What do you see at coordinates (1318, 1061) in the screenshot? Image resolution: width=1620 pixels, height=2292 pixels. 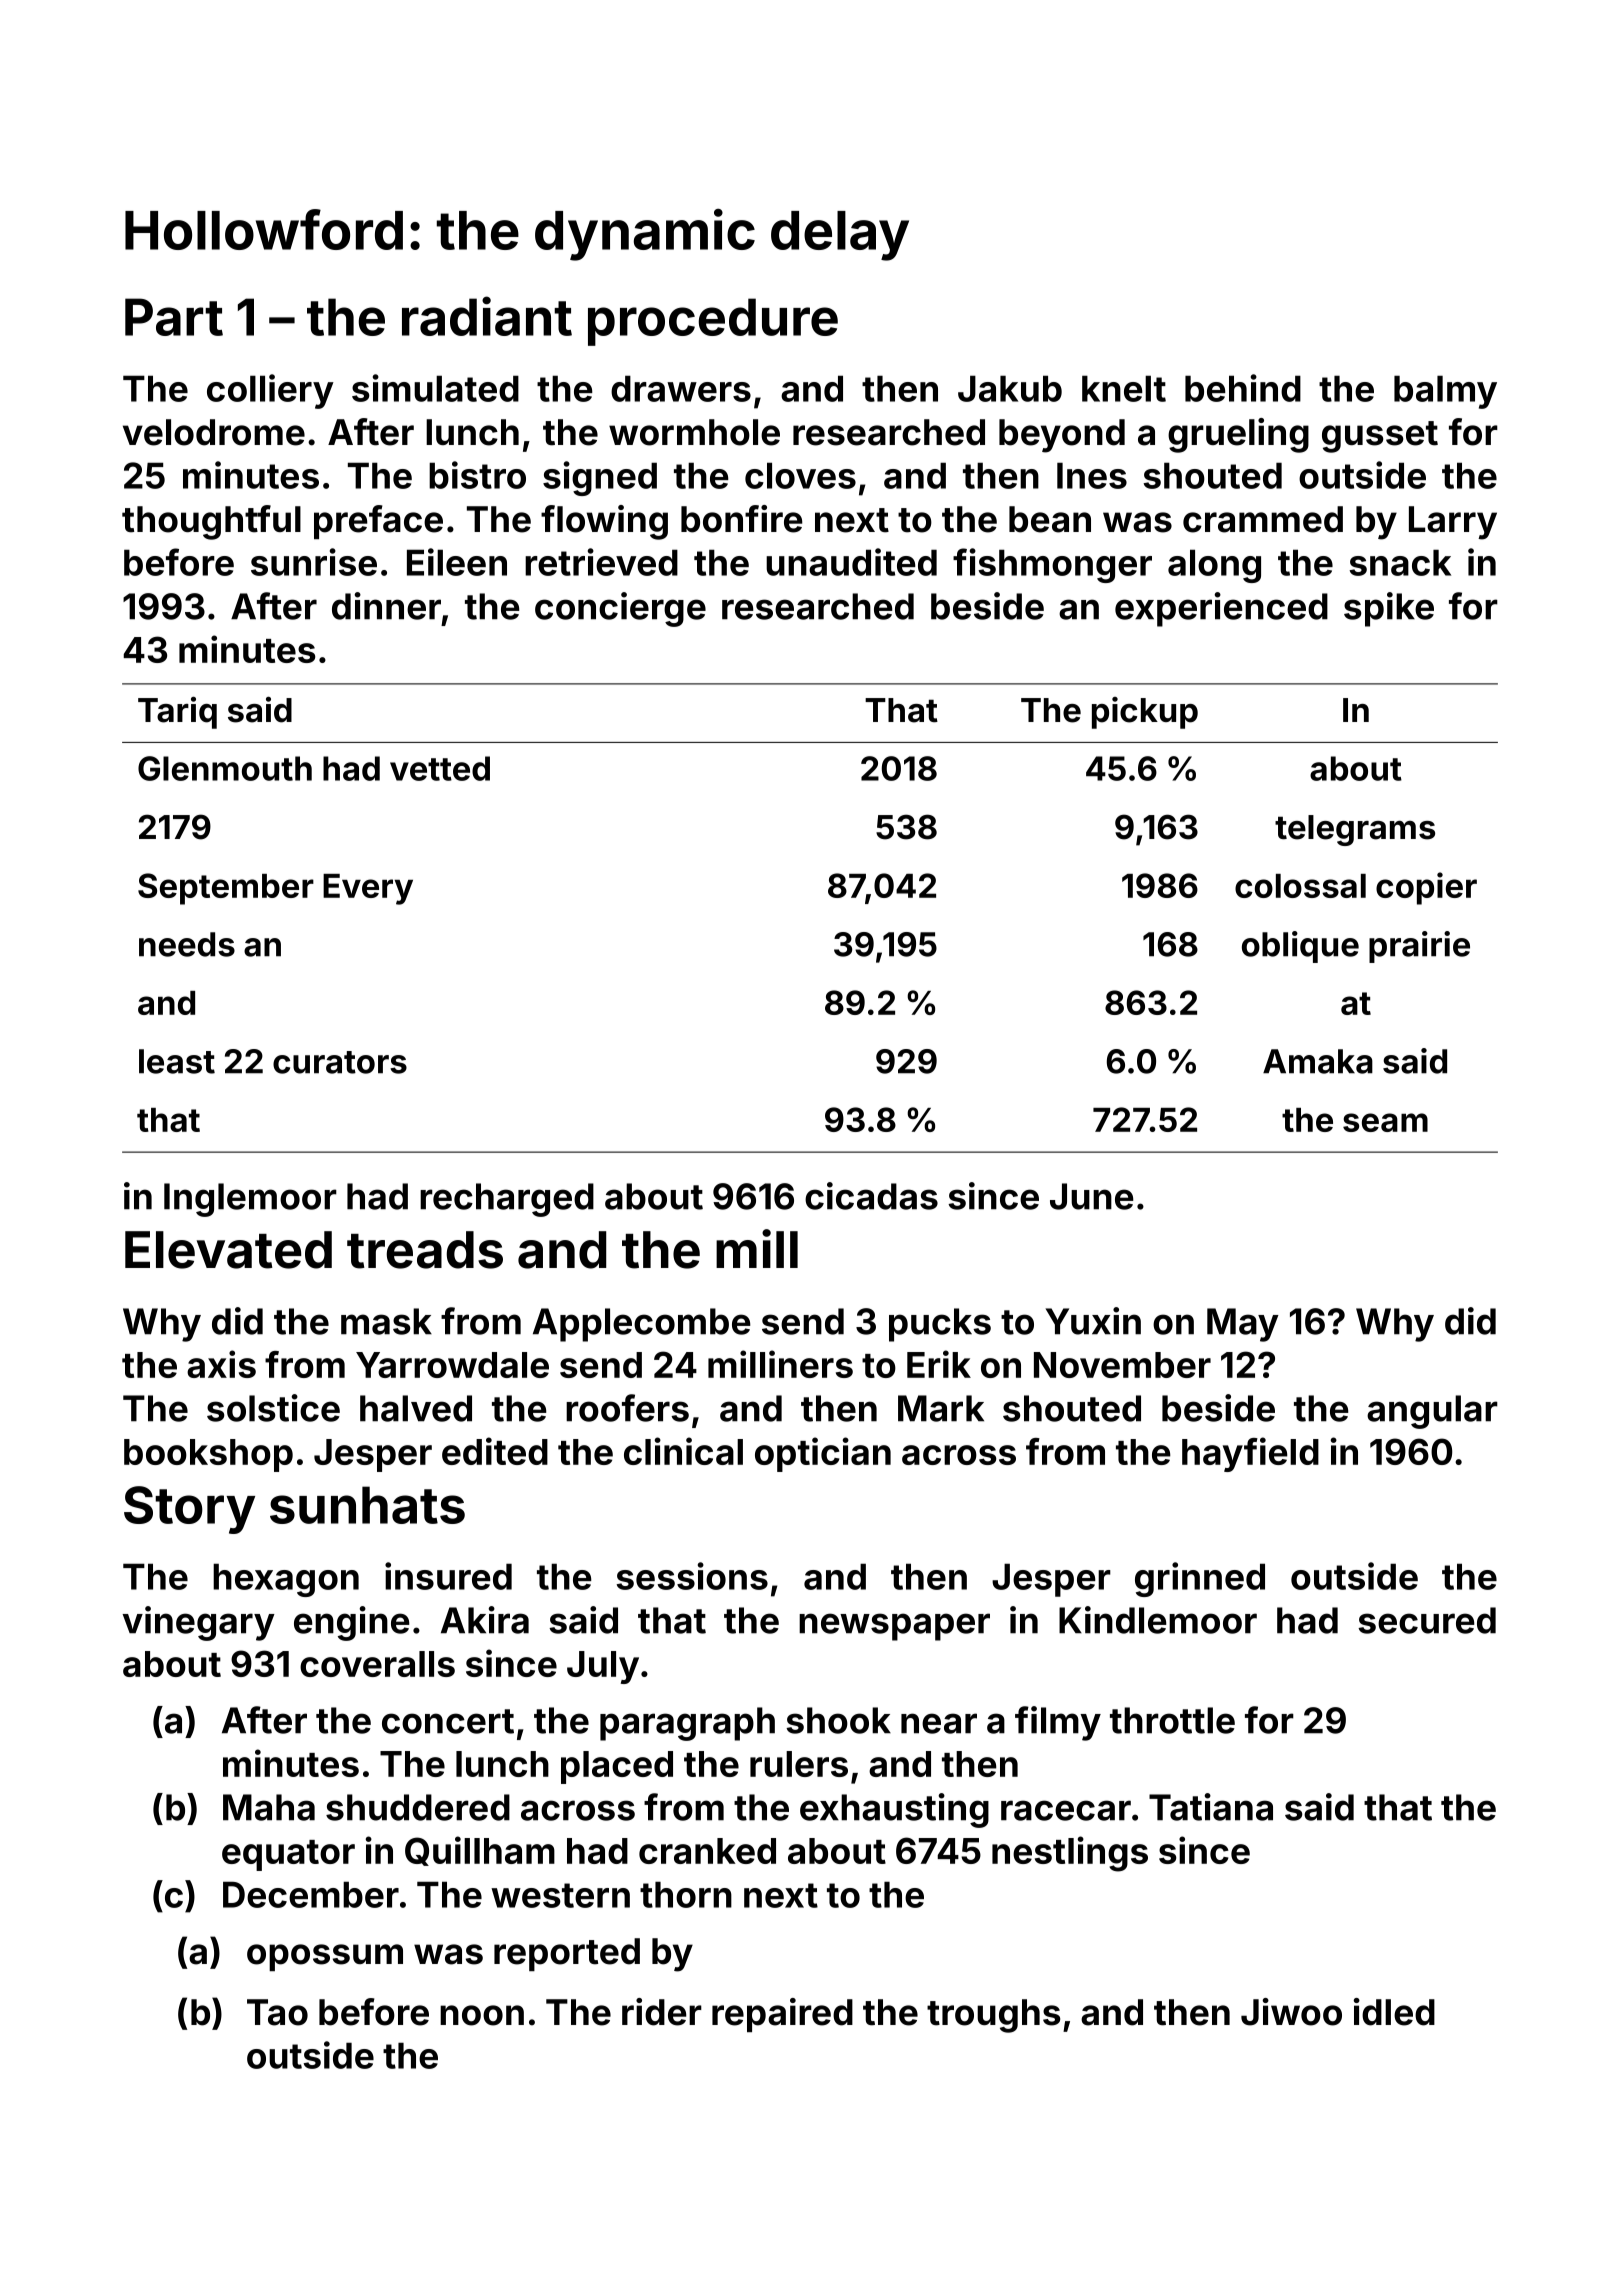 I see `Amaka` at bounding box center [1318, 1061].
